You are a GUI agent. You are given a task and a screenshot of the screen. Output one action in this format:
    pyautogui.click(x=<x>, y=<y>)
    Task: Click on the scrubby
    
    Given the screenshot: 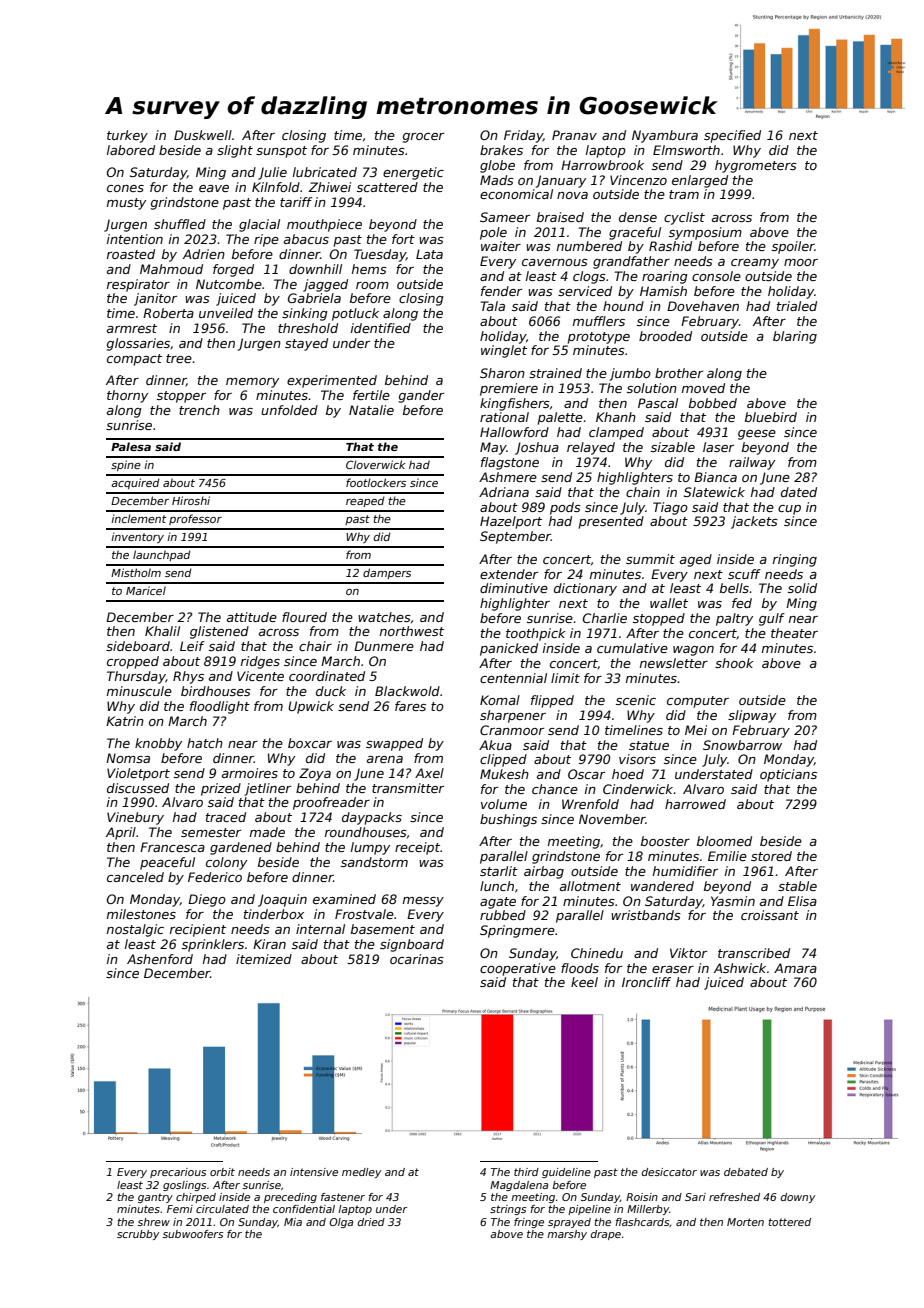 What is the action you would take?
    pyautogui.click(x=138, y=1235)
